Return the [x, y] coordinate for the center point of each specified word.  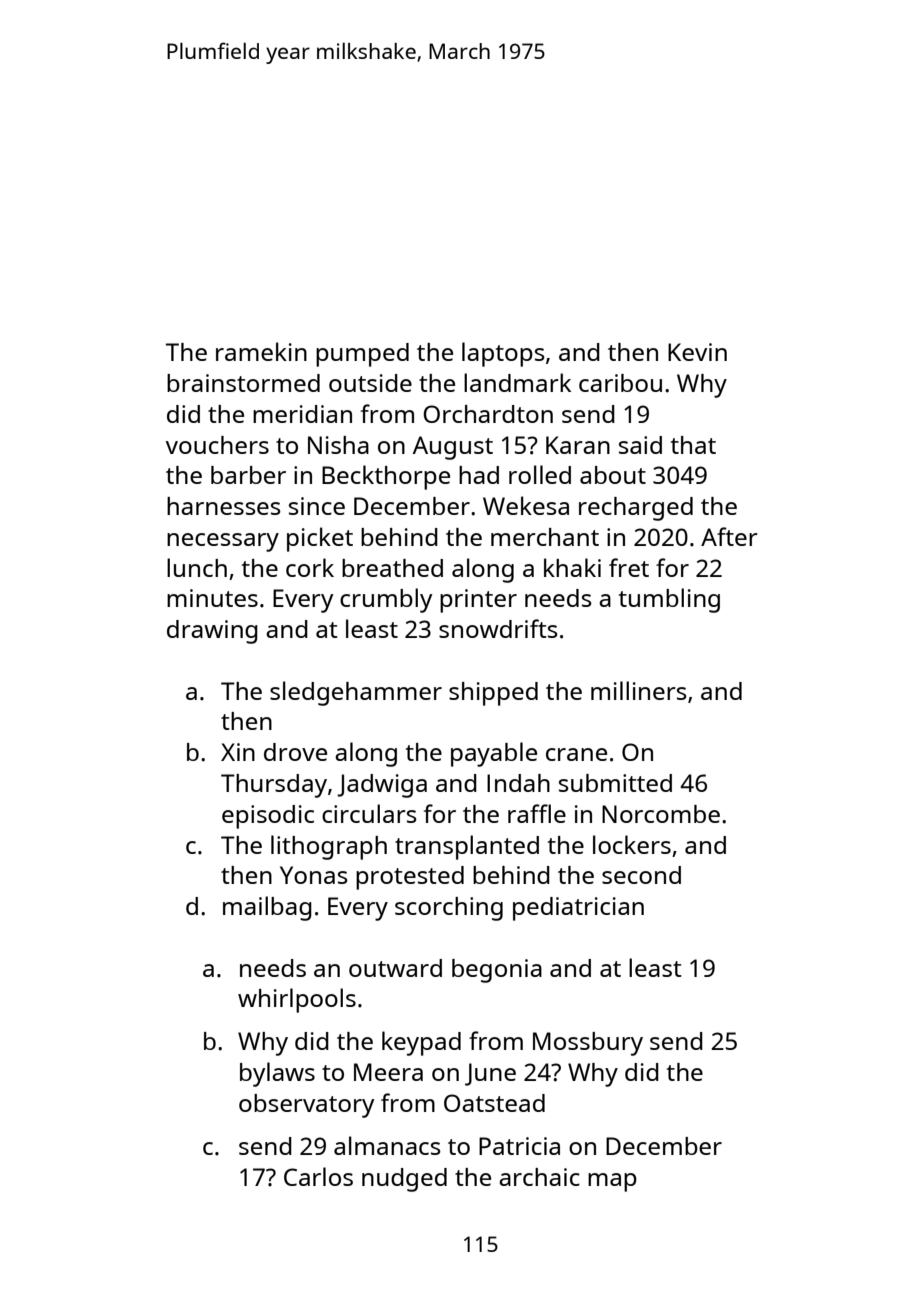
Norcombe [661, 814]
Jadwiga [382, 786]
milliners [639, 690]
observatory [306, 1106]
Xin [238, 752]
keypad [421, 1043]
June [490, 1074]
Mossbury [588, 1044]
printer [478, 601]
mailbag [267, 908]
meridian [302, 414]
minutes [212, 598]
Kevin [697, 352]
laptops [503, 354]
